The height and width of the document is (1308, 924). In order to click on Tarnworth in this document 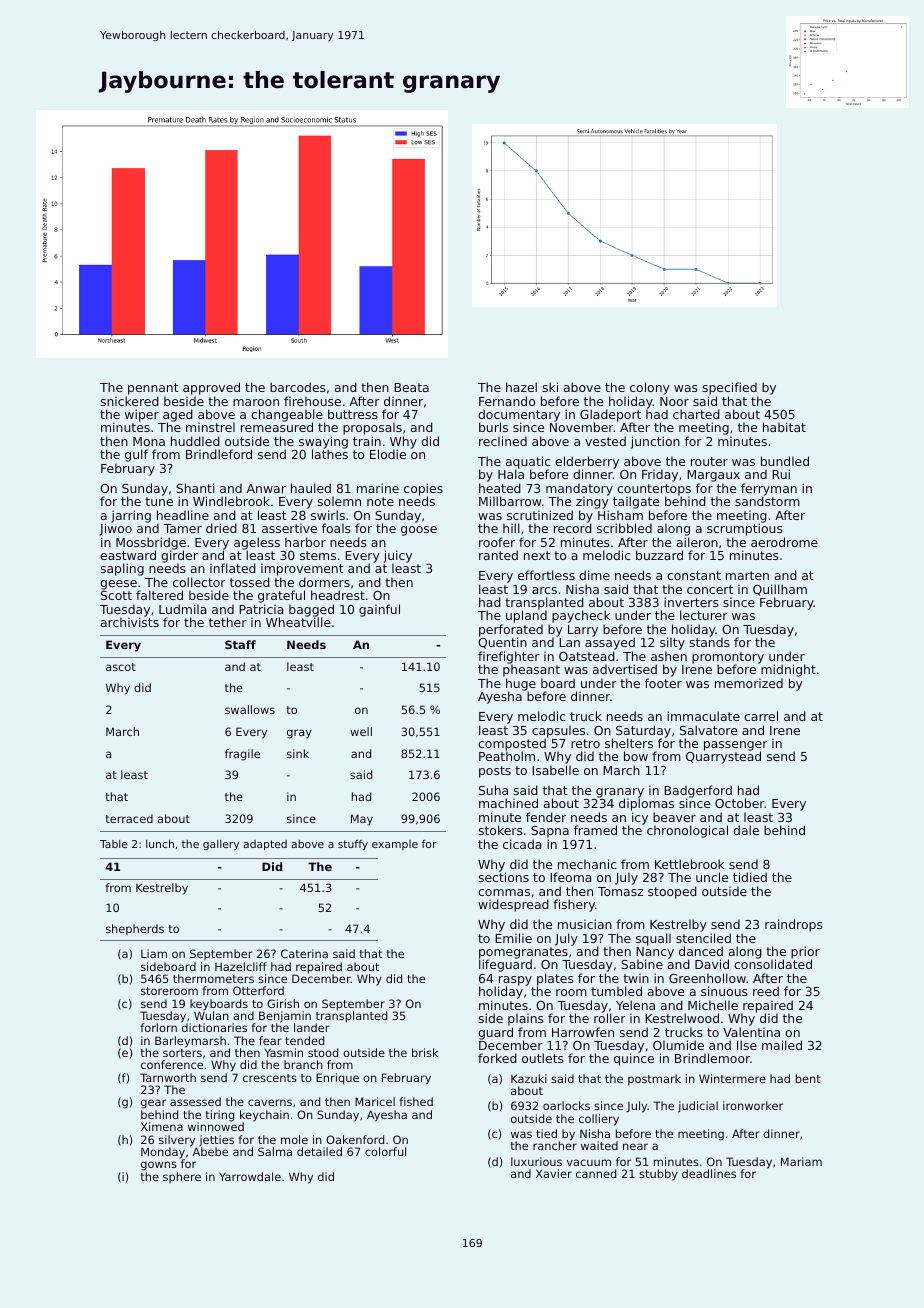, I will do `click(168, 1077)`.
